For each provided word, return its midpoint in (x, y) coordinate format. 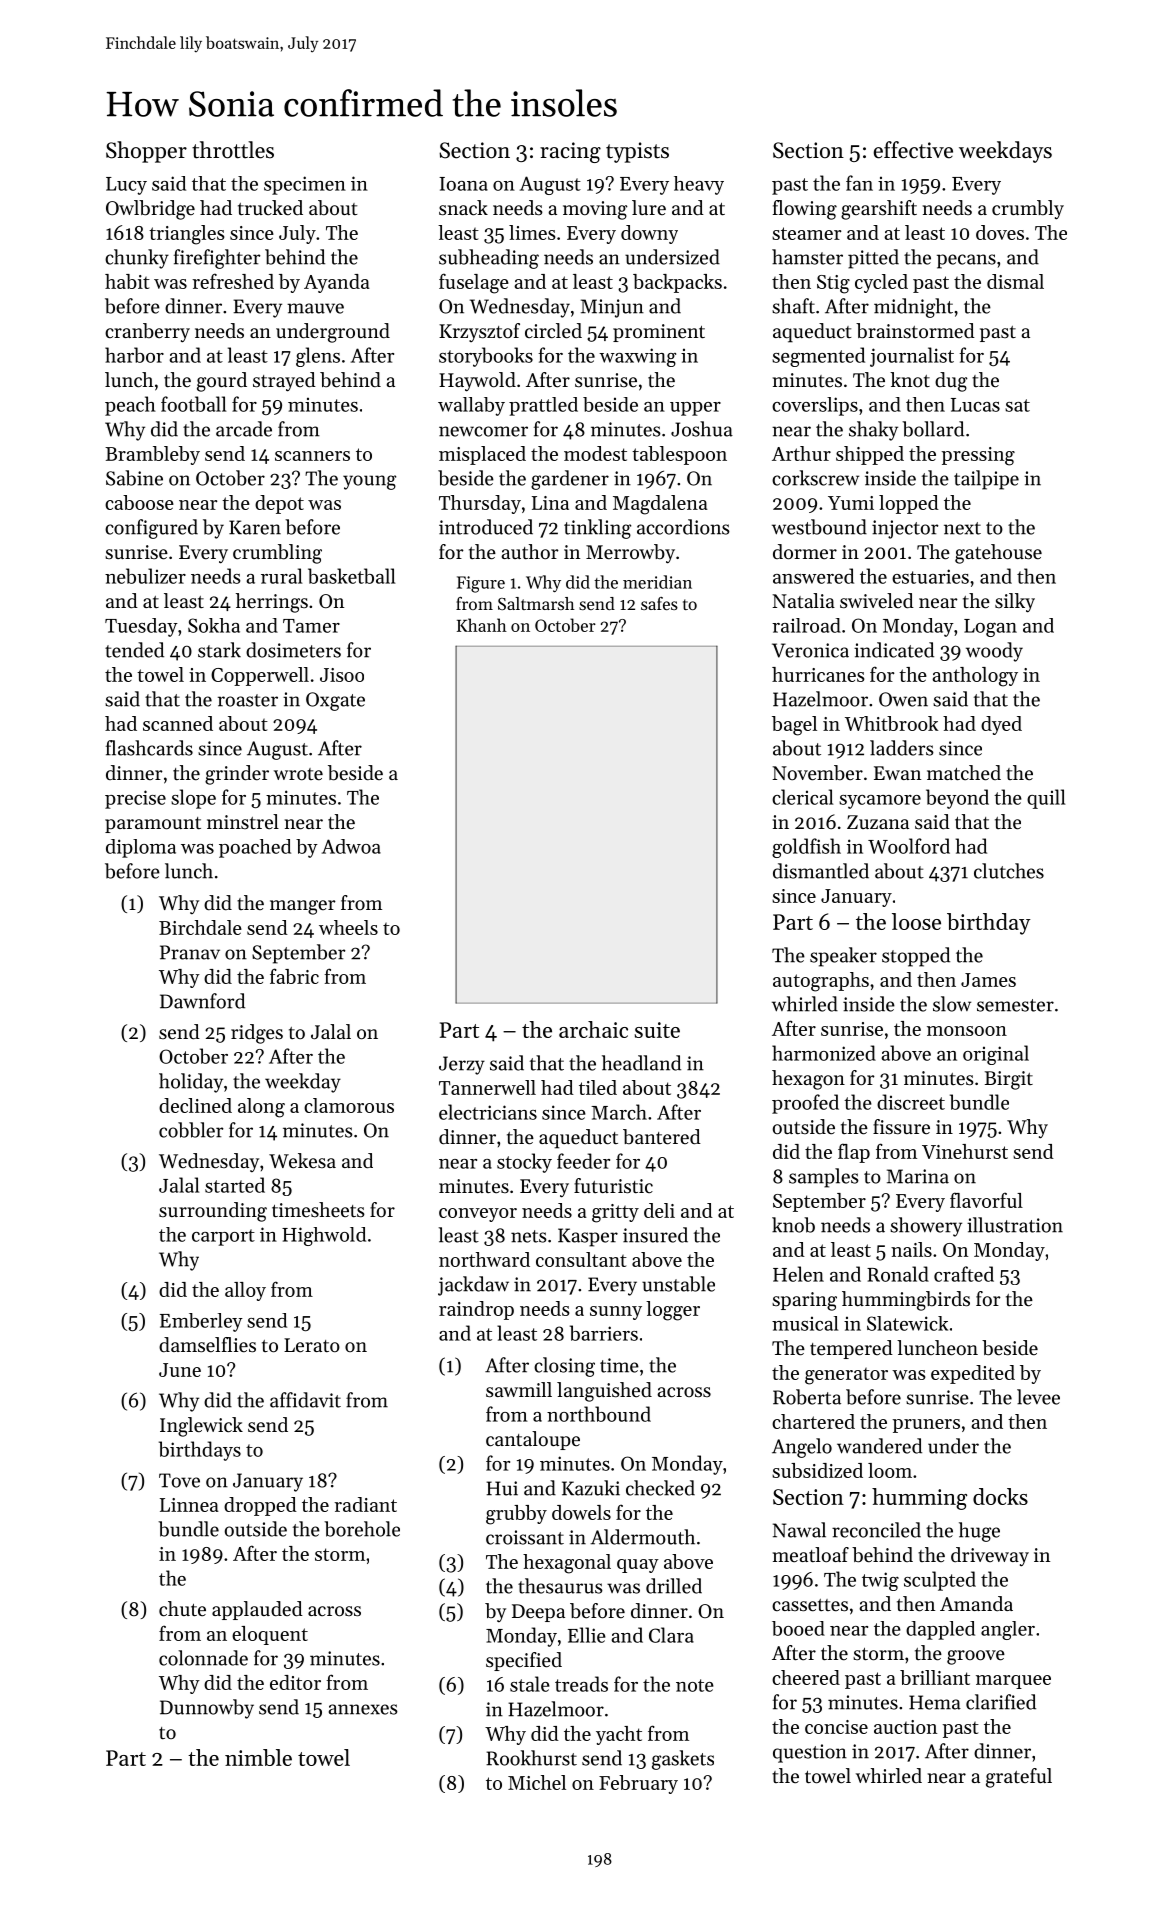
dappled (940, 1630)
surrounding (213, 1212)
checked (660, 1488)
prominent (659, 333)
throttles (233, 150)
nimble (258, 1757)
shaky (873, 431)
